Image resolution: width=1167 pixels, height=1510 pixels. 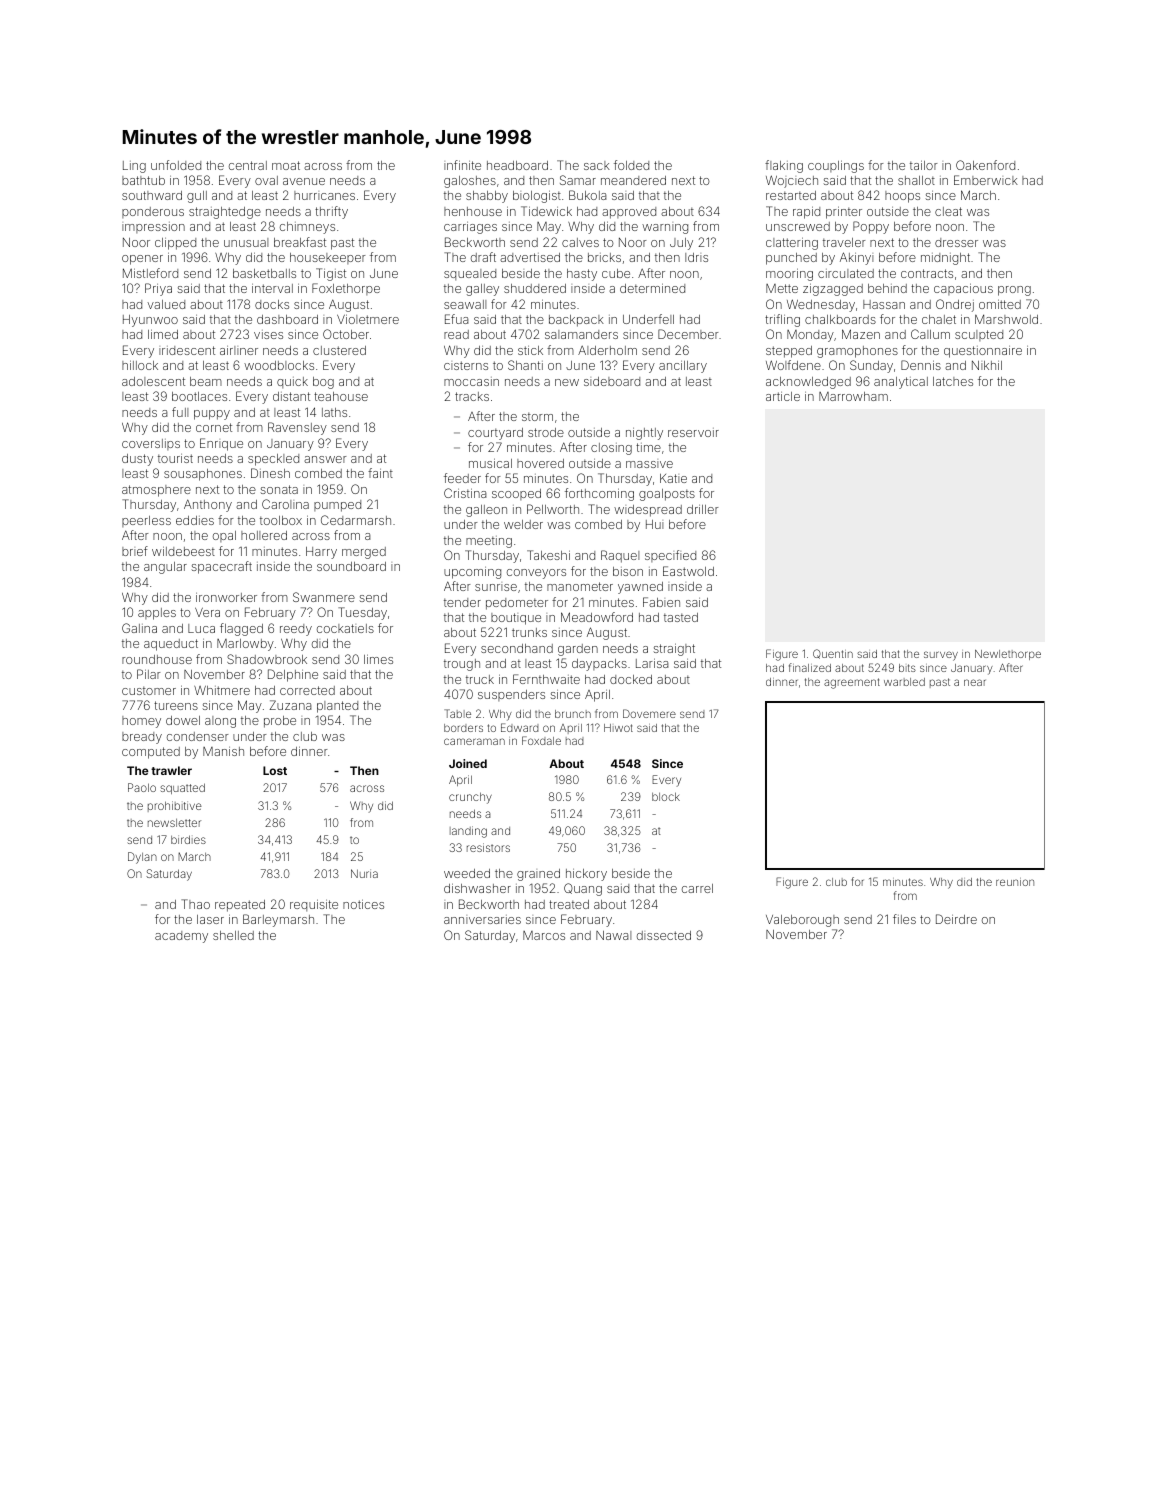 What do you see at coordinates (270, 473) in the page?
I see `Dinesh` at bounding box center [270, 473].
